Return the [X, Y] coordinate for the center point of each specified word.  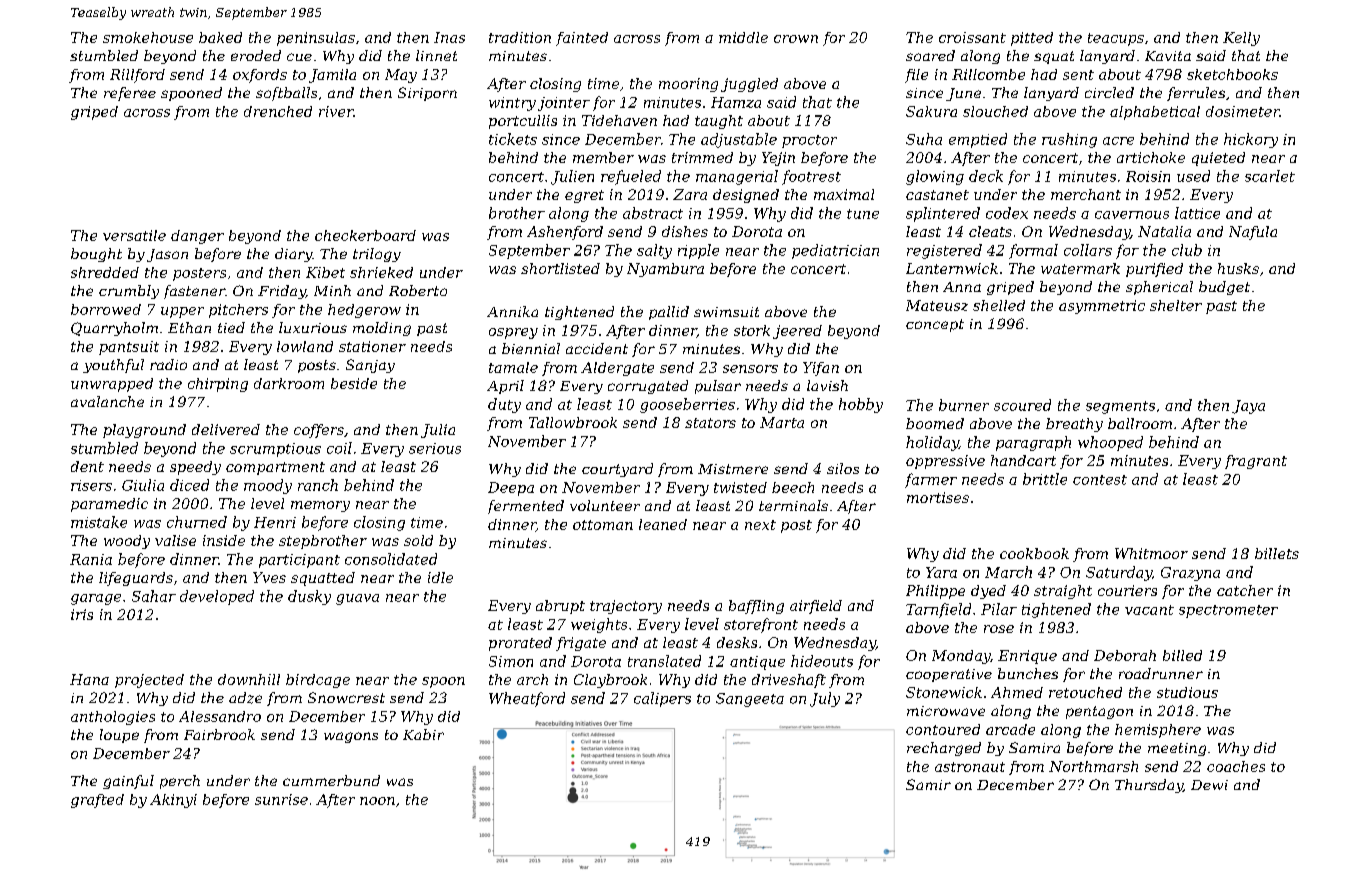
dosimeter [1243, 111]
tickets [513, 139]
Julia [438, 431]
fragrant [1256, 462]
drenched [278, 111]
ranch [318, 485]
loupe [119, 736]
